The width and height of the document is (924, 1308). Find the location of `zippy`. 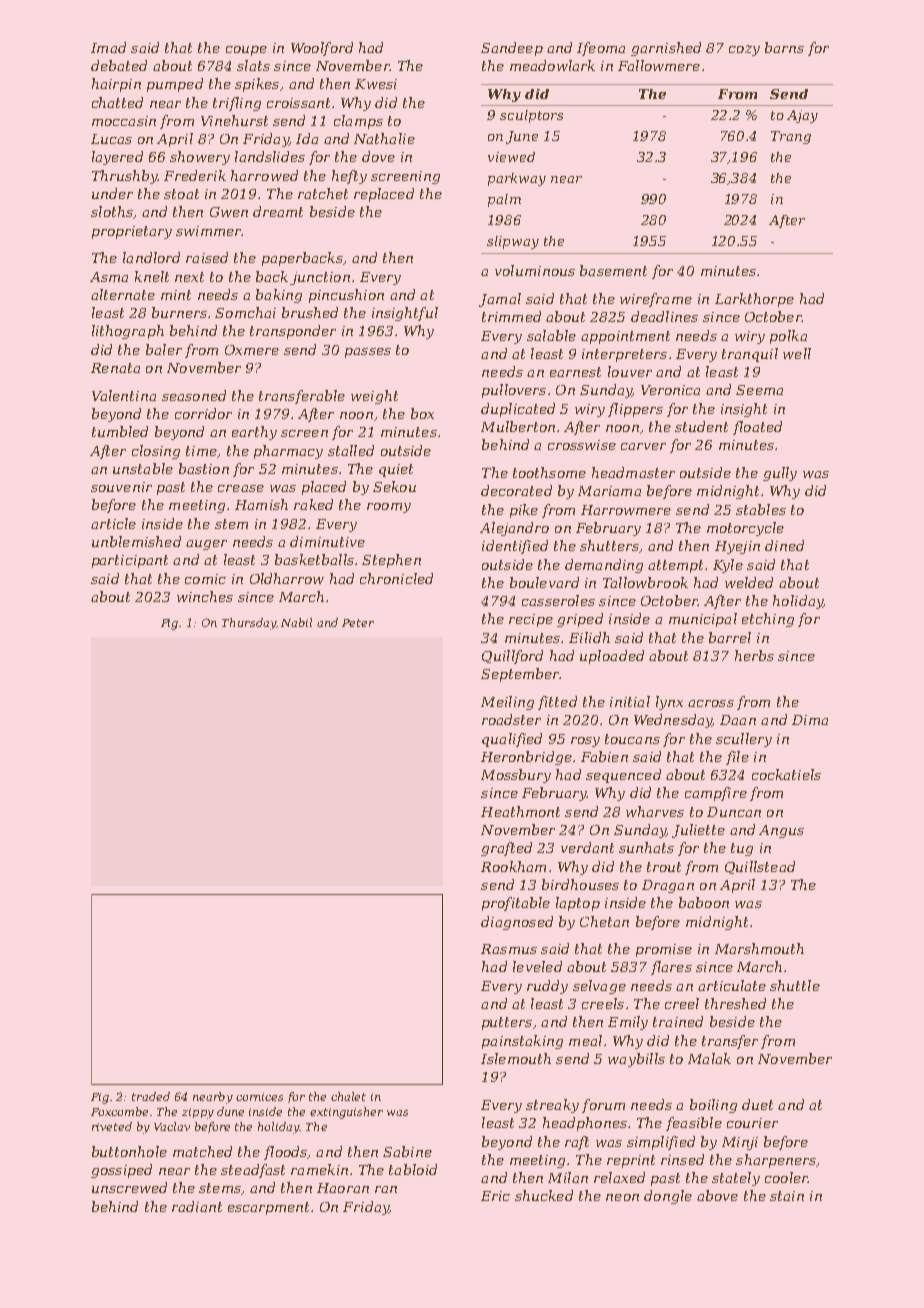

zippy is located at coordinates (198, 1113).
